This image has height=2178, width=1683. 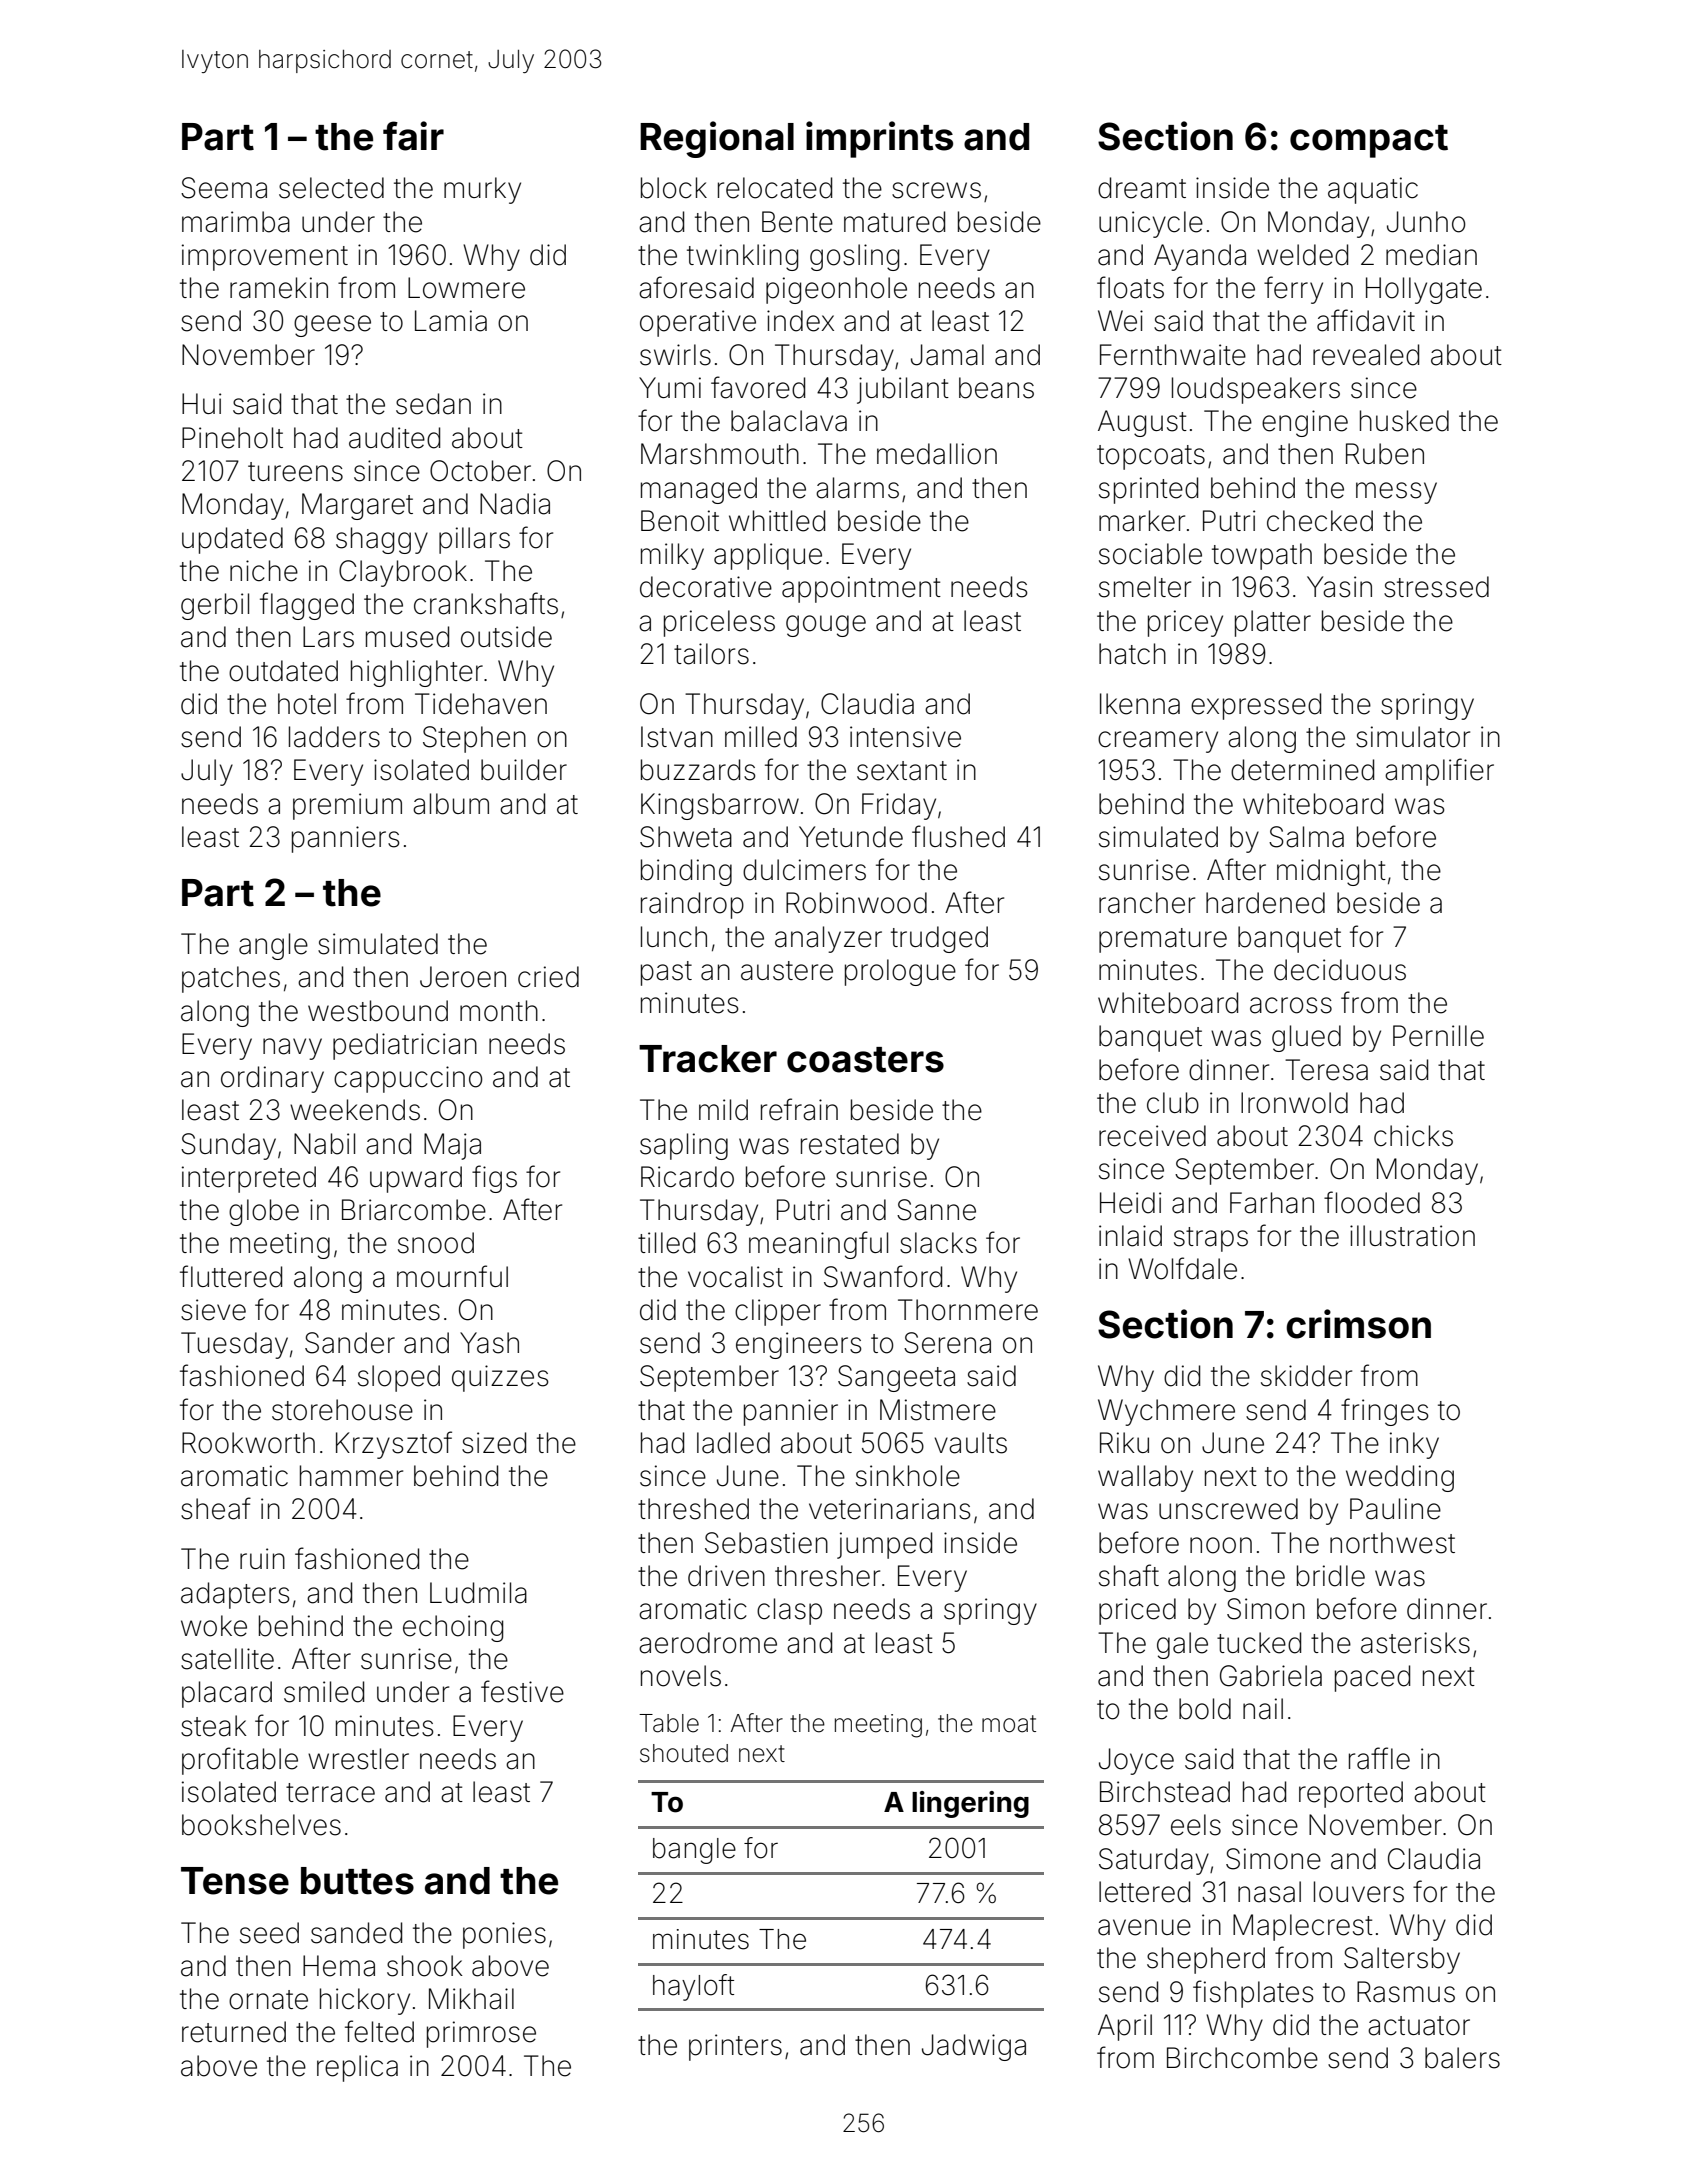 I want to click on imprints, so click(x=879, y=139).
